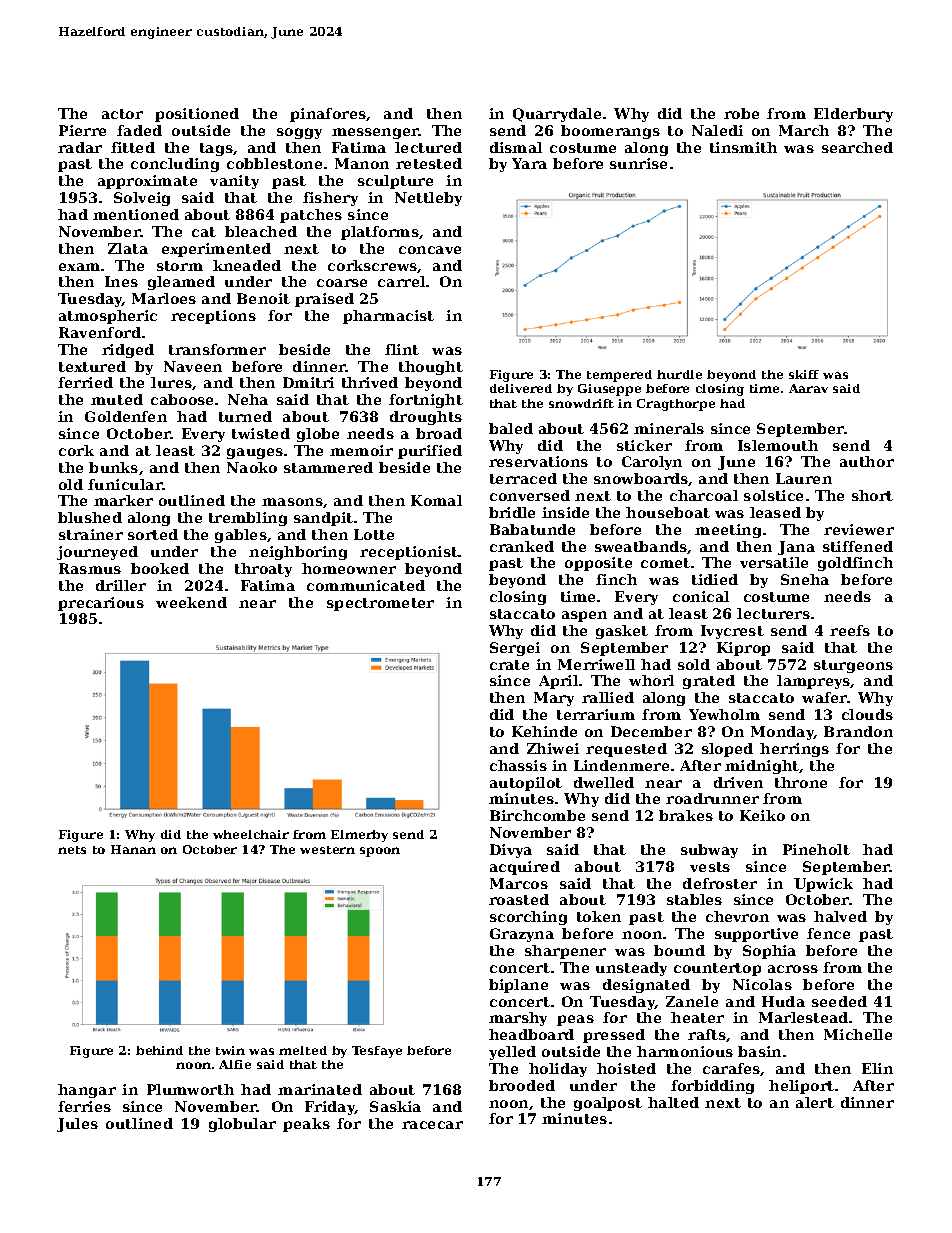  Describe the element at coordinates (234, 182) in the screenshot. I see `vanity` at that location.
